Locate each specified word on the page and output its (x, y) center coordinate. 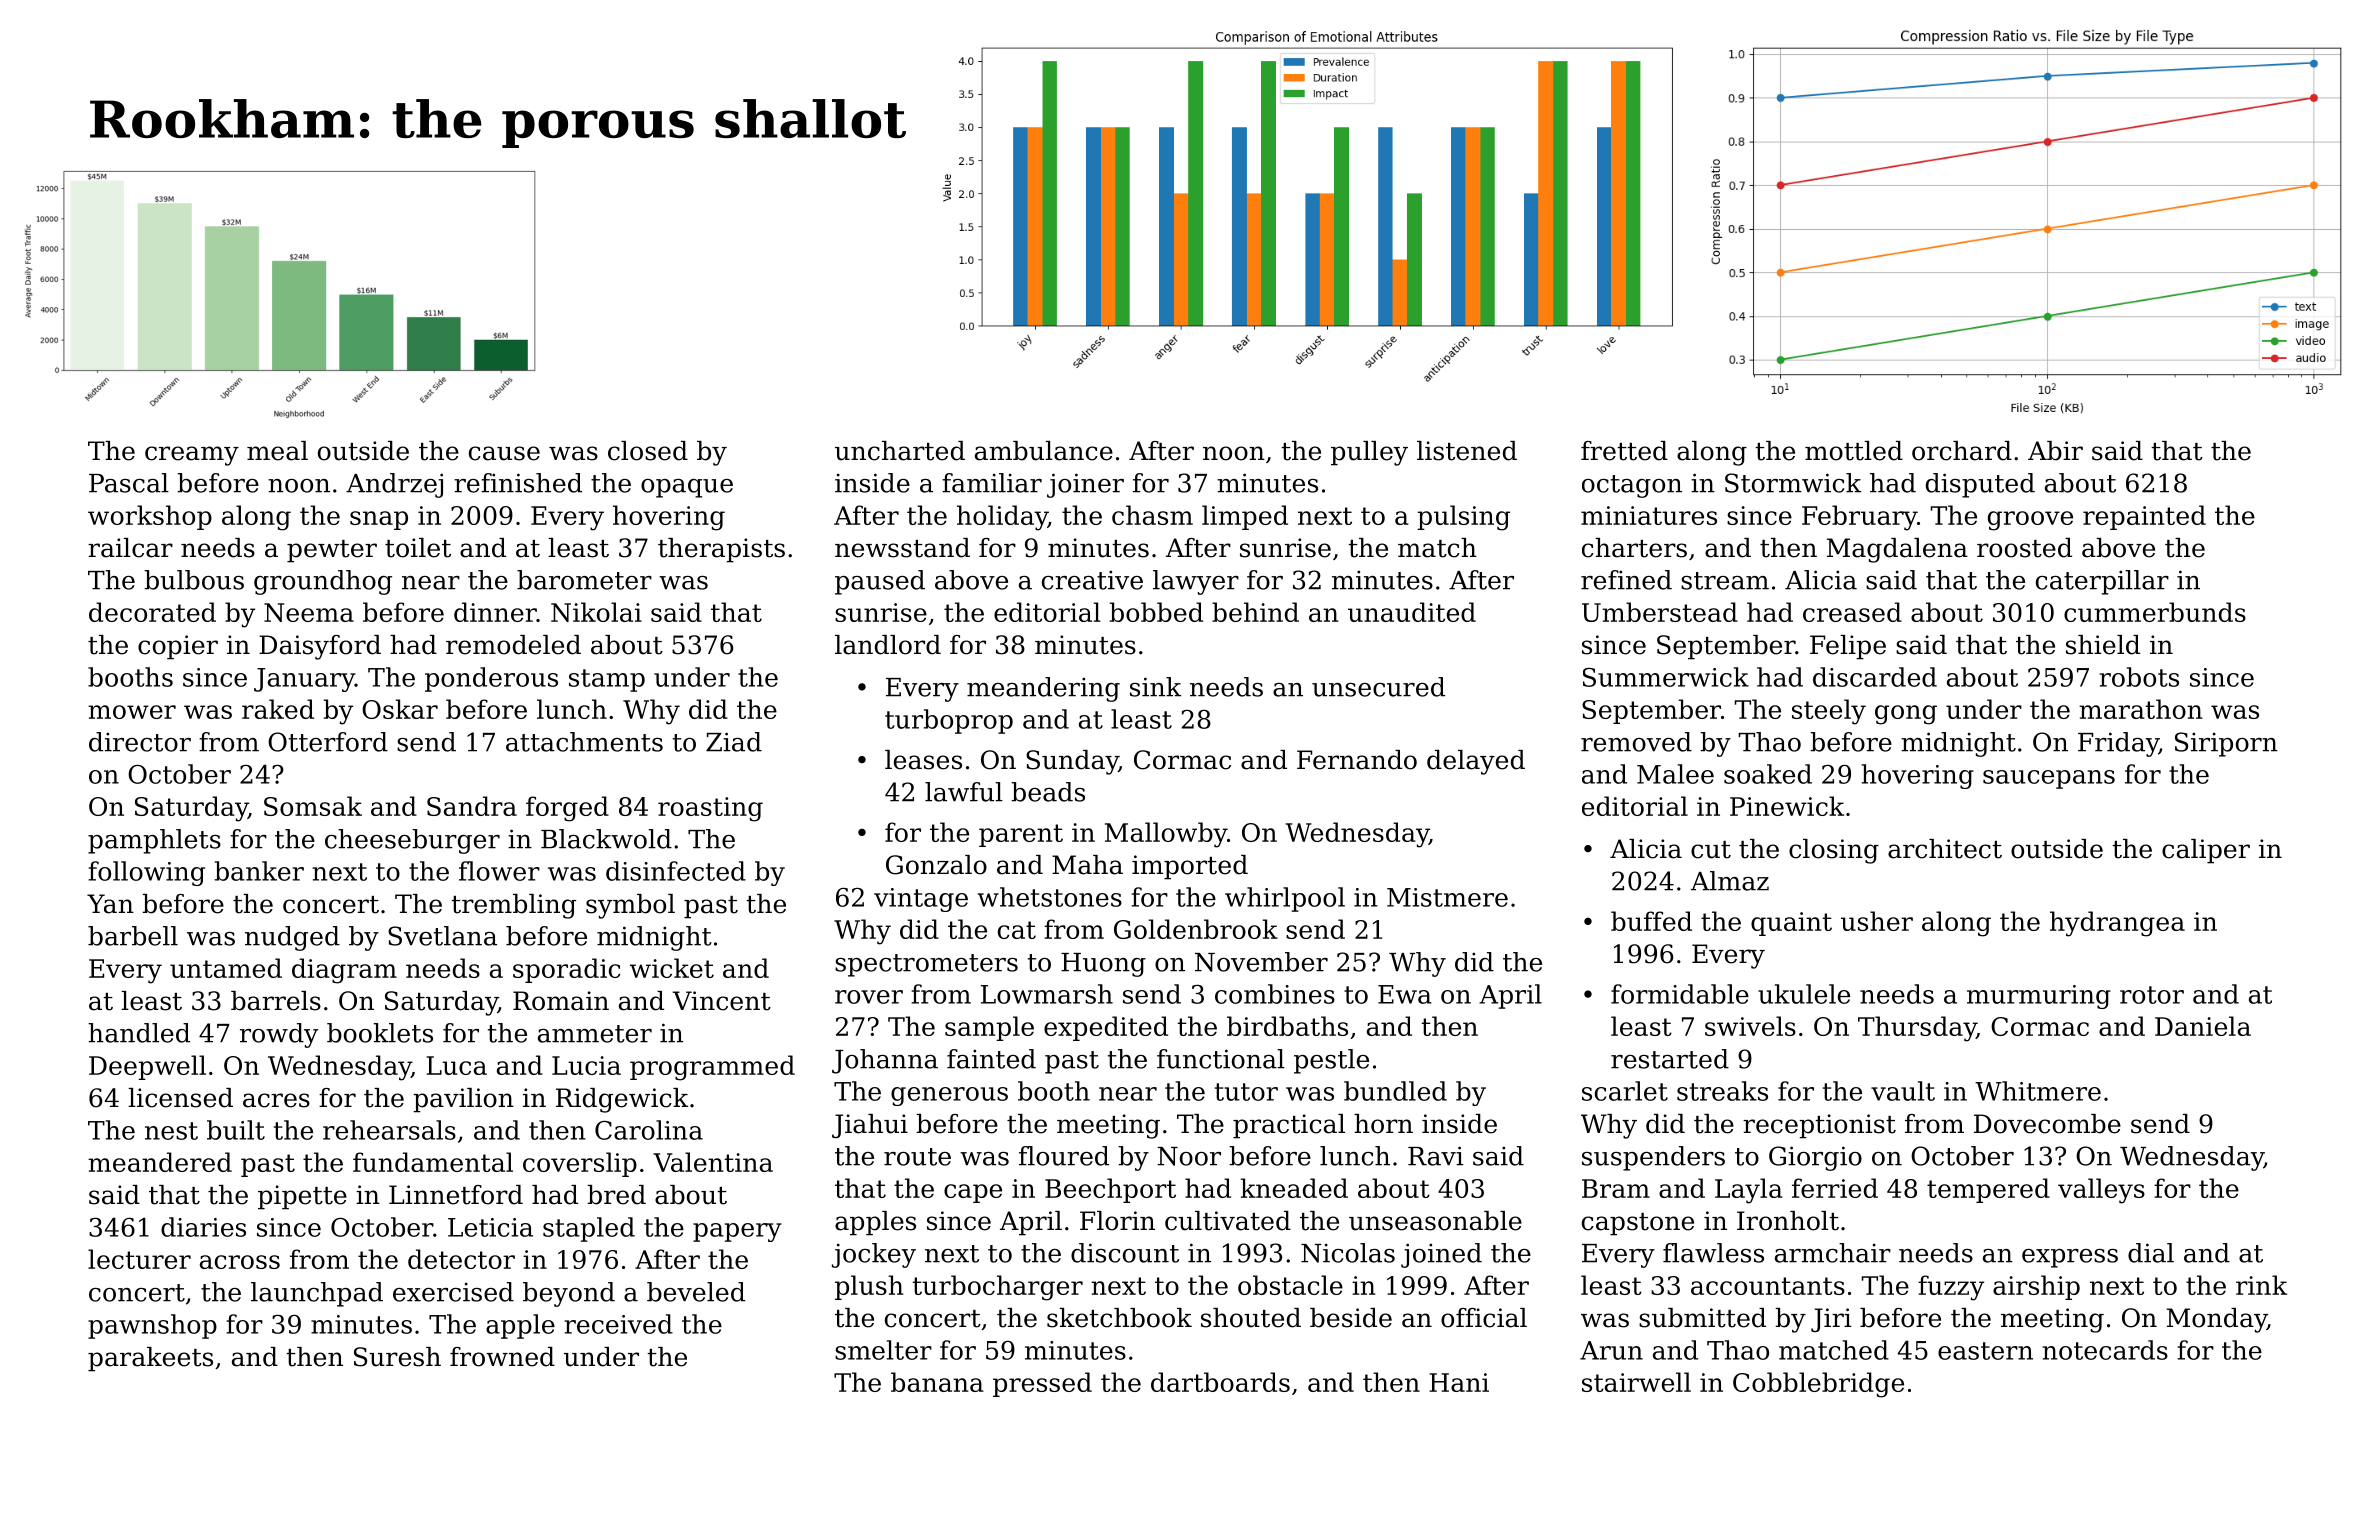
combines (1275, 994)
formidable (1680, 994)
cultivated (1228, 1221)
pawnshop (152, 1326)
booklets (380, 1033)
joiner (1085, 485)
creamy (192, 456)
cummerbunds (2155, 612)
